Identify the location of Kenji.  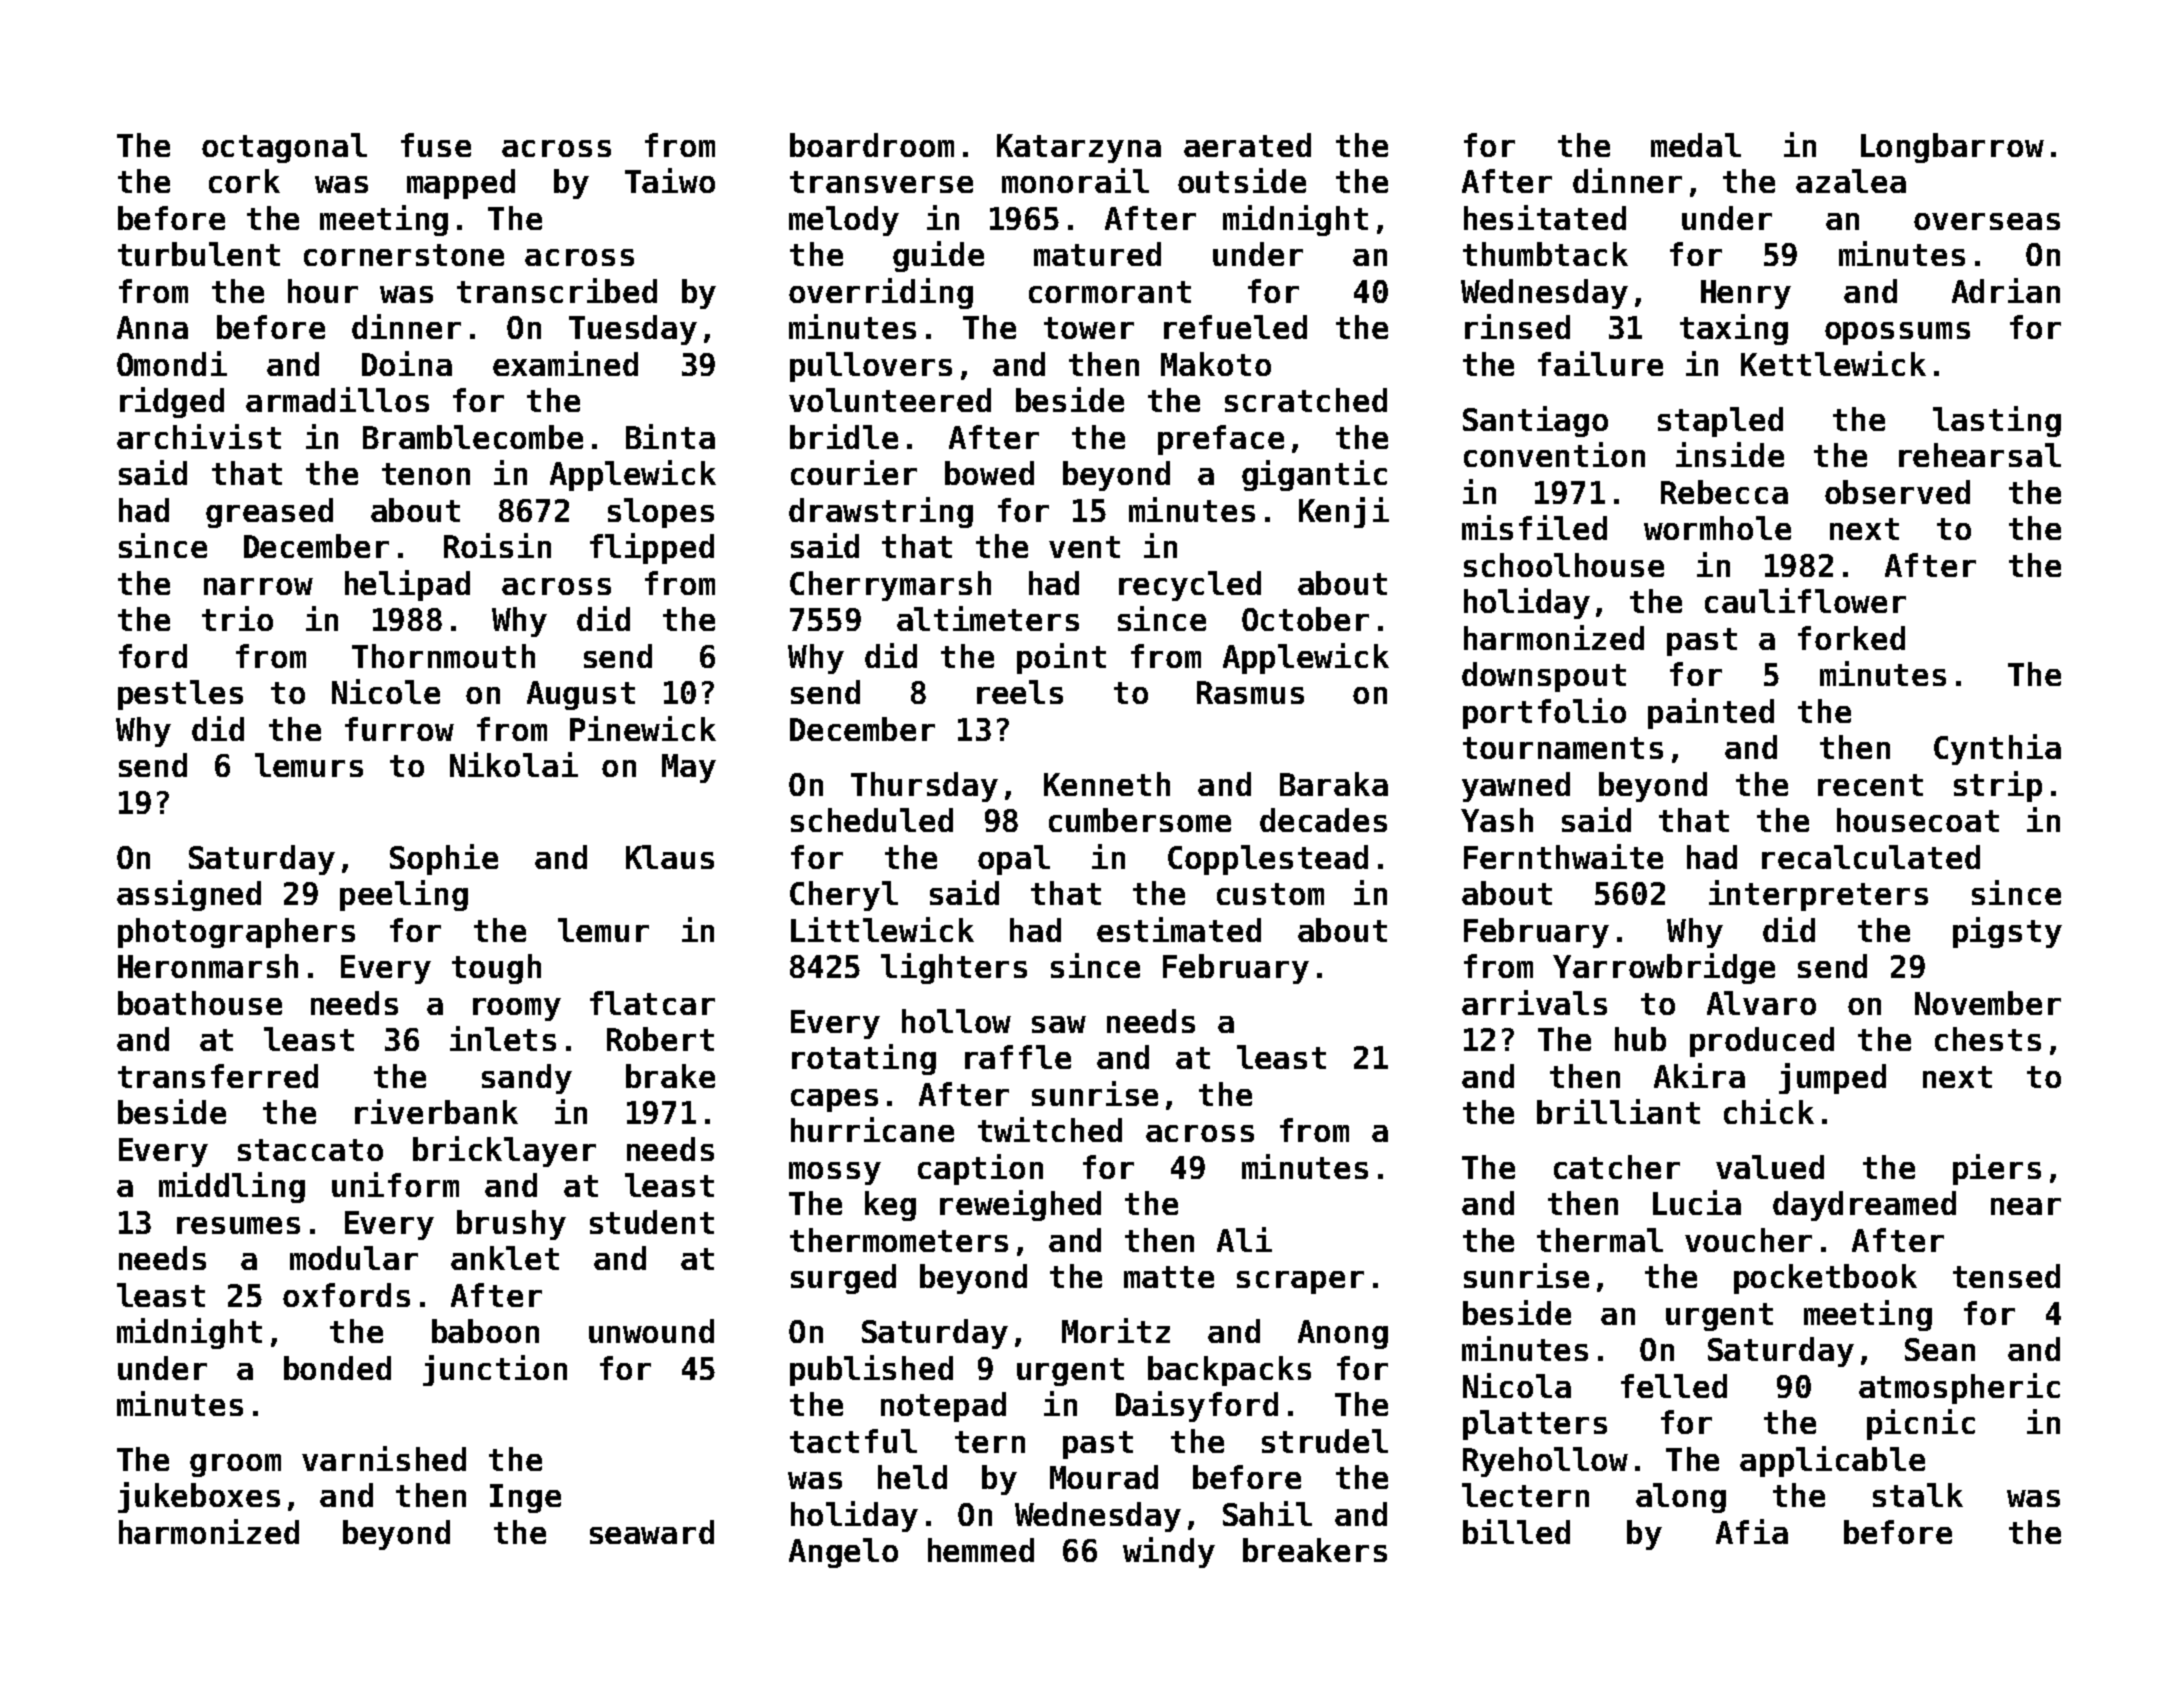
(1344, 512).
